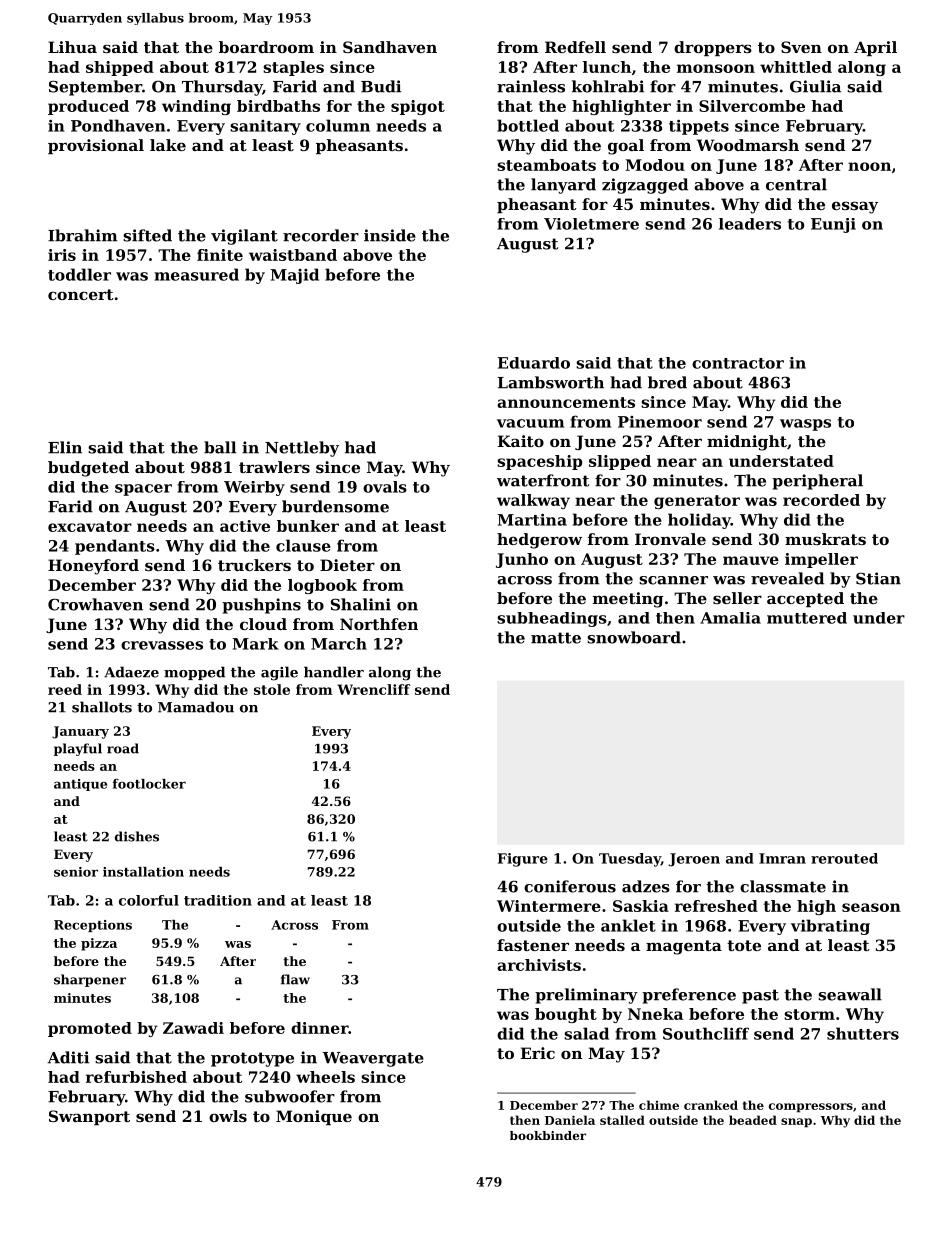  Describe the element at coordinates (266, 47) in the page. I see `boardroom` at that location.
